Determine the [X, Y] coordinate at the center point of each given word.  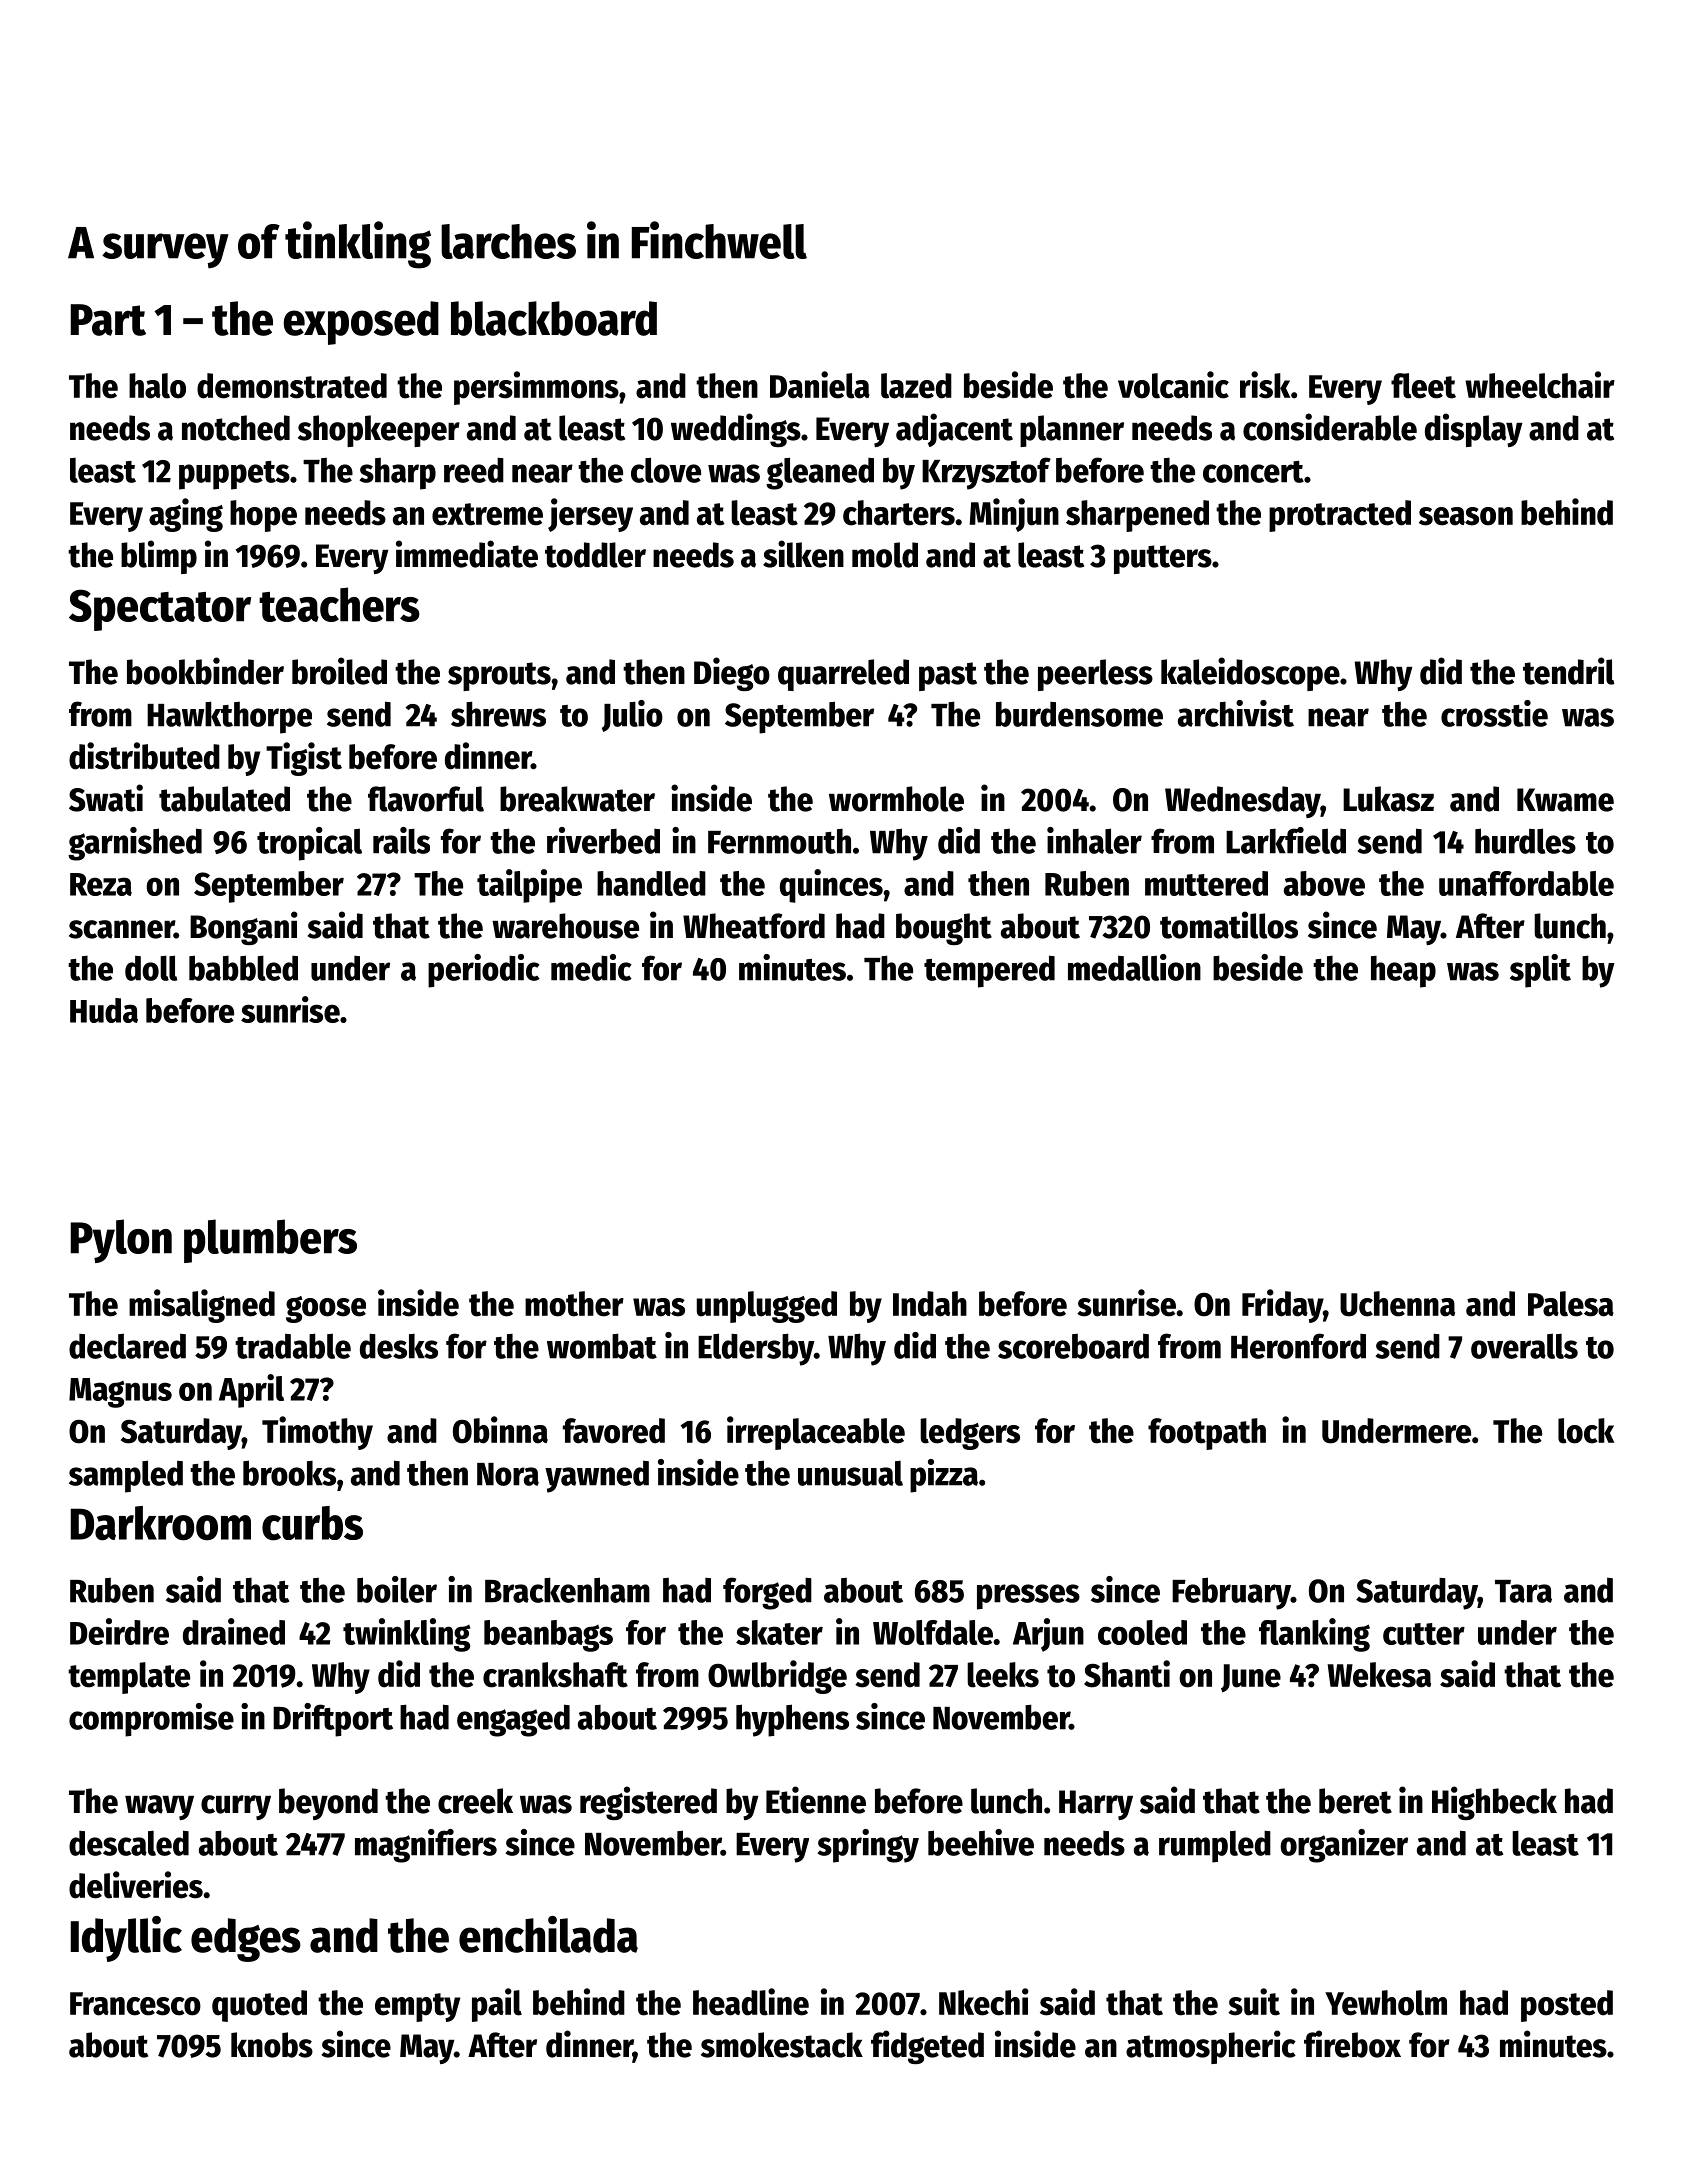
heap [1403, 972]
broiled [339, 671]
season [1466, 516]
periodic [484, 971]
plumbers [270, 1241]
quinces [831, 886]
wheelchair [1540, 385]
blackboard [554, 318]
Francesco [135, 2004]
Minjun [1014, 515]
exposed [361, 323]
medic [591, 967]
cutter [1424, 1634]
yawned [597, 1476]
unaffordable [1526, 883]
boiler [397, 1589]
